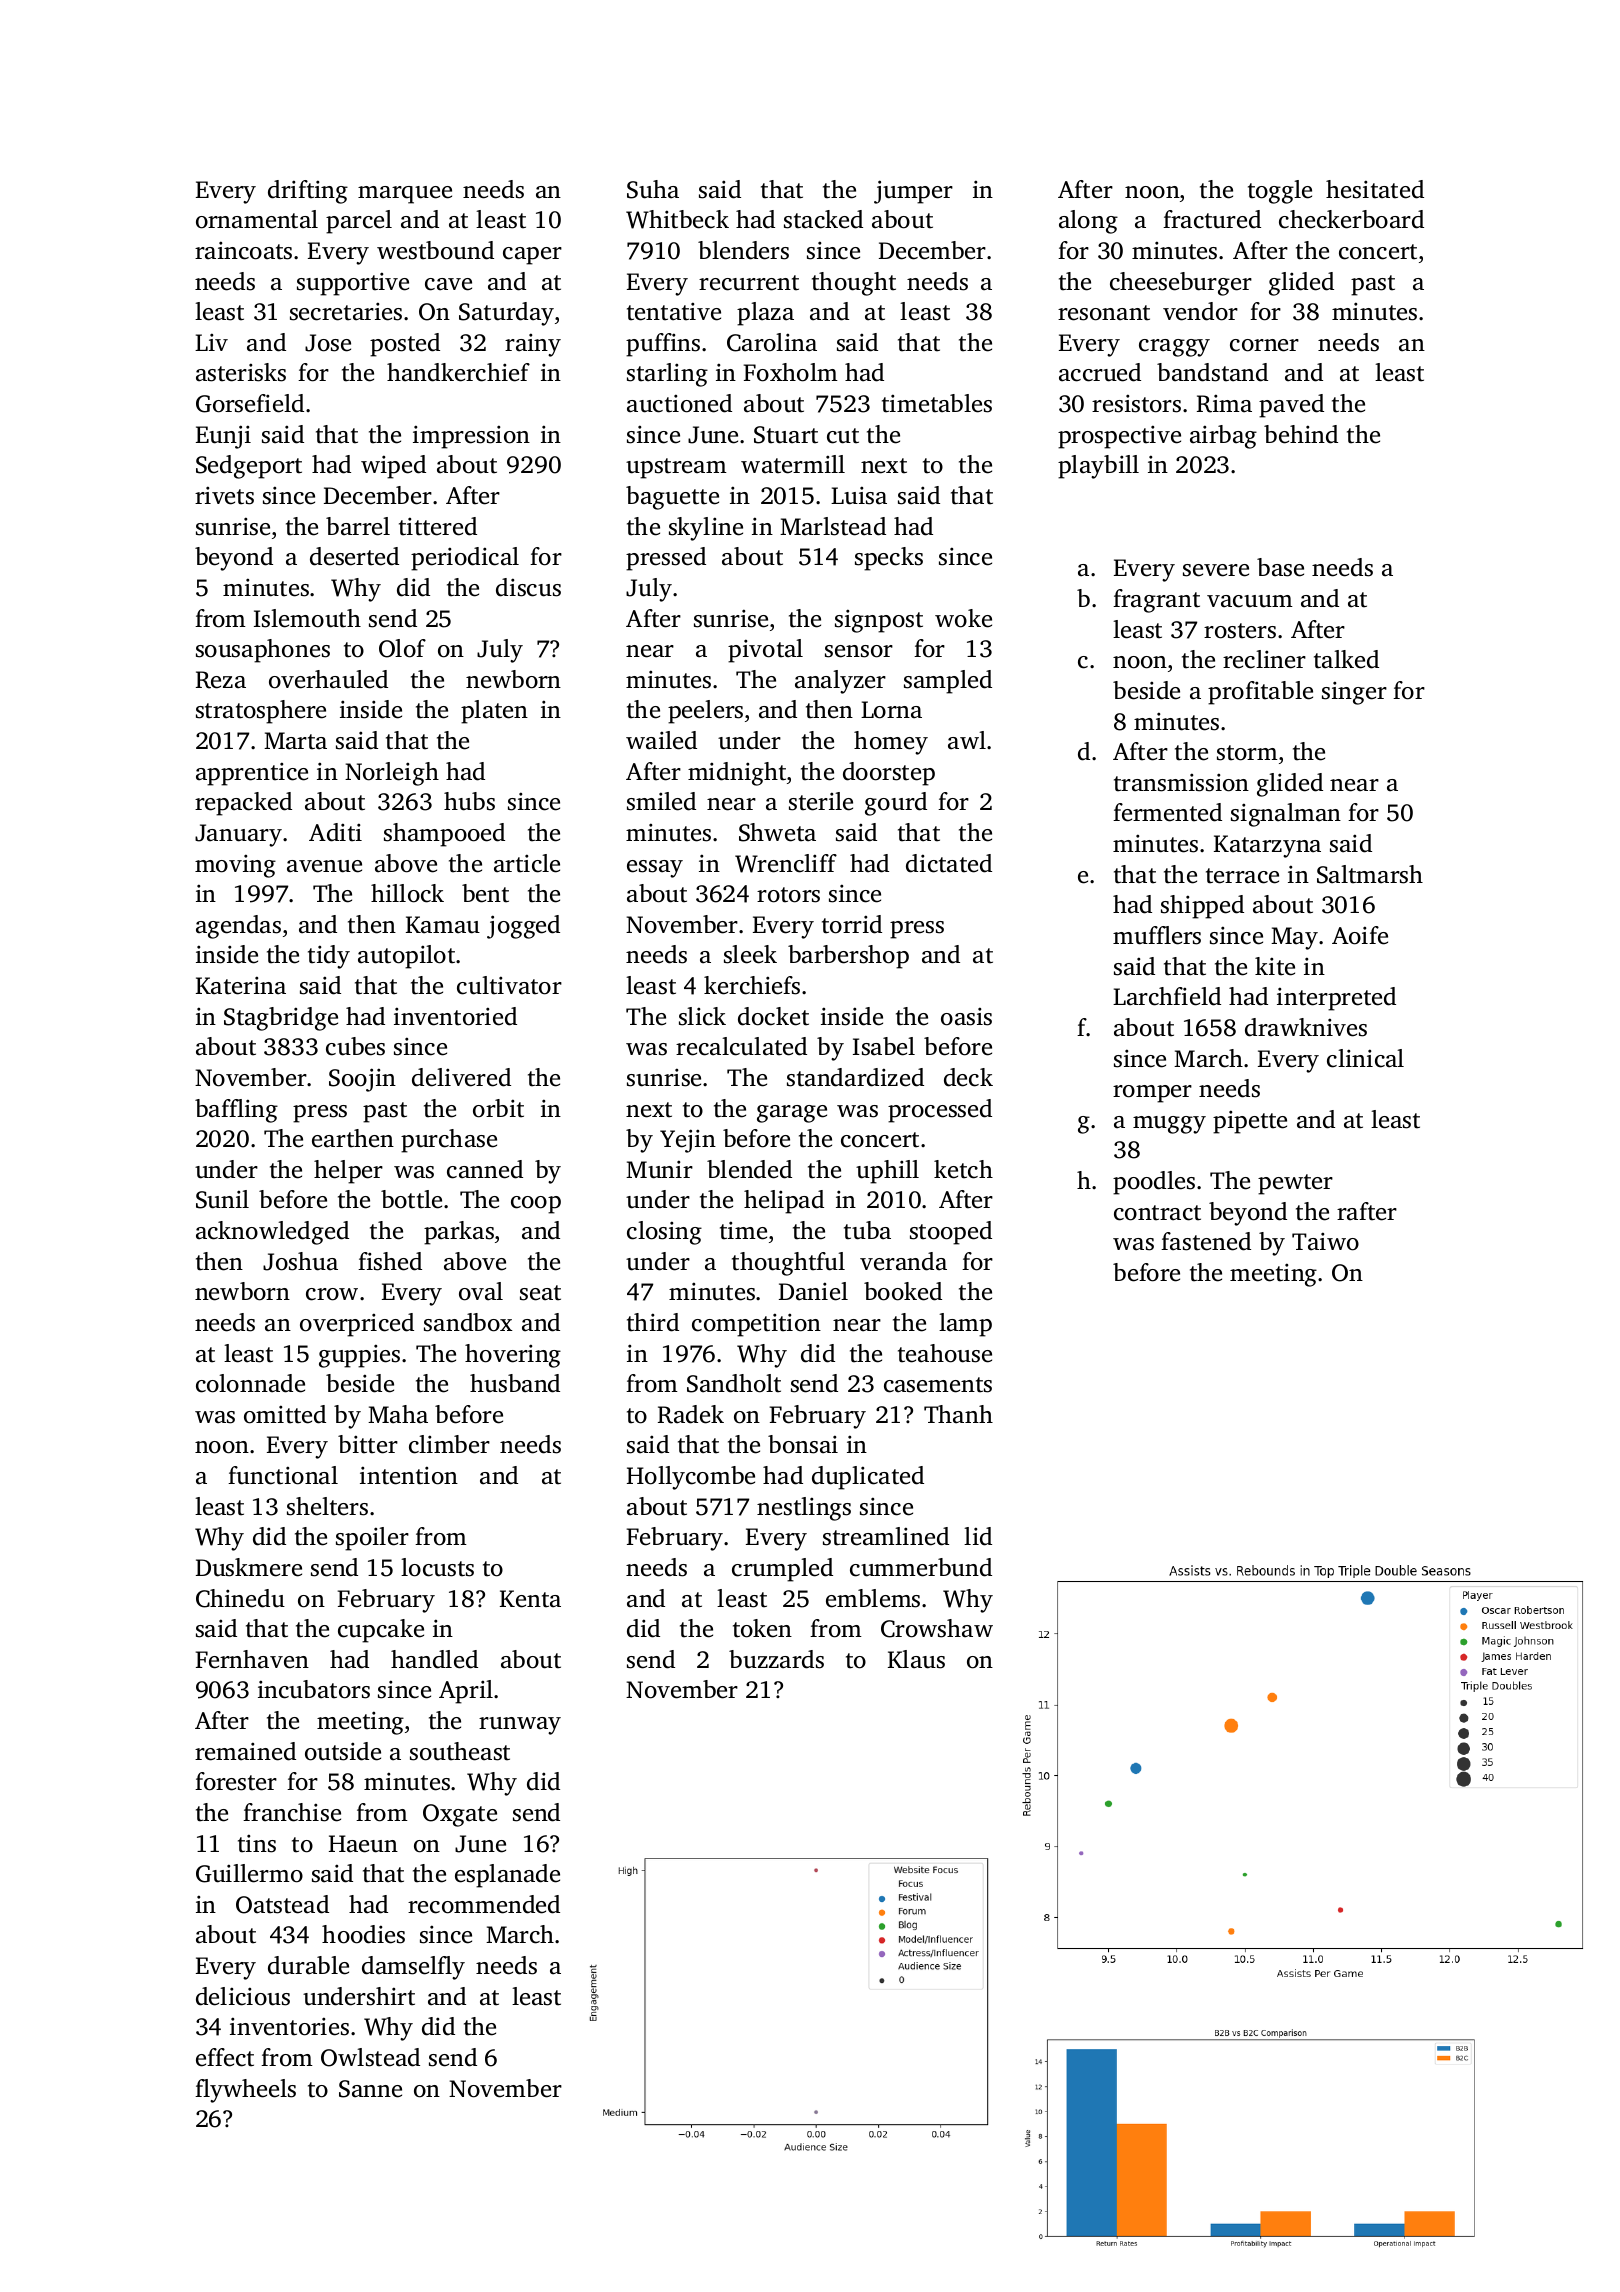 The height and width of the page is (2292, 1620). Describe the element at coordinates (458, 372) in the page. I see `handkerchief` at that location.
